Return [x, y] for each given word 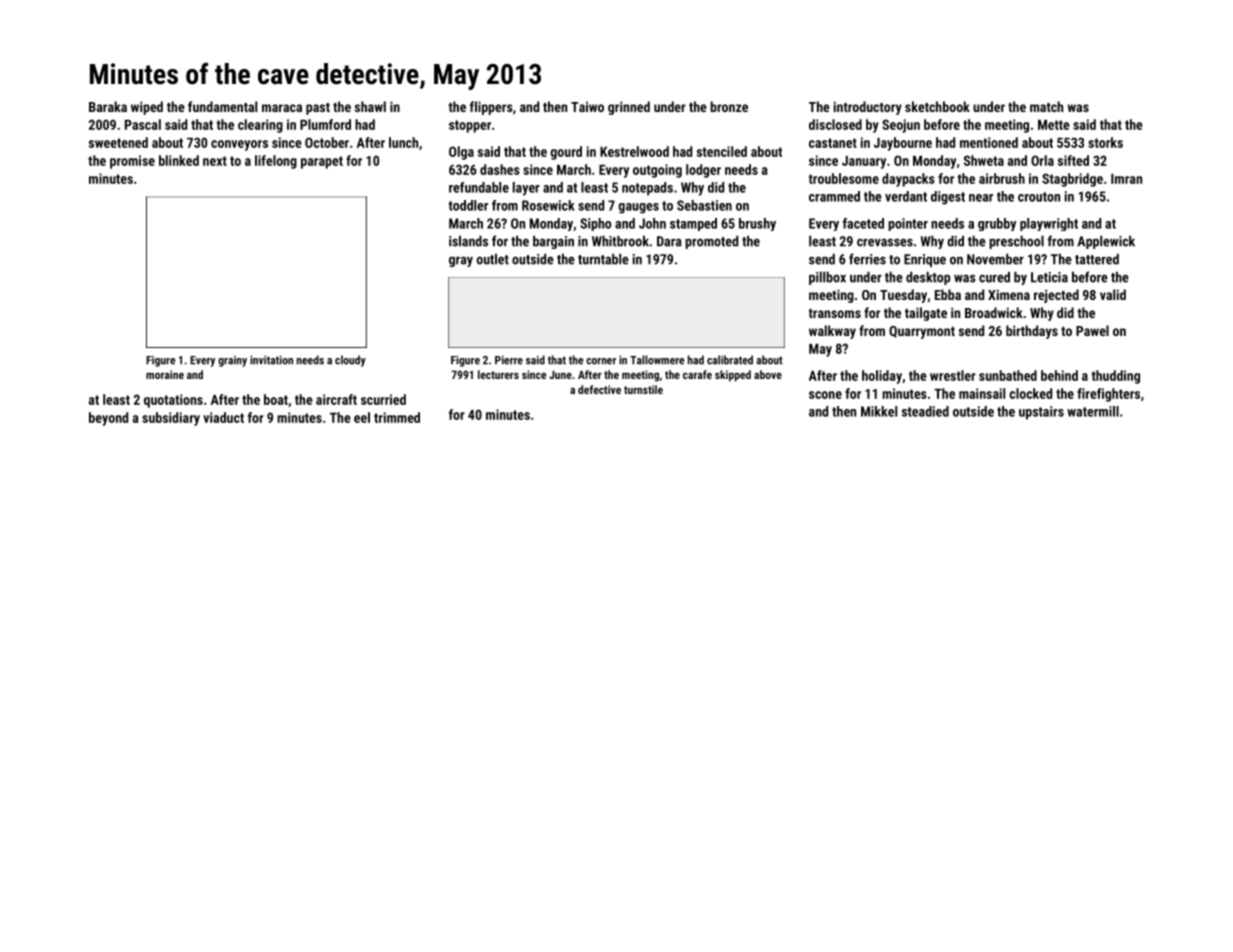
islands [468, 241]
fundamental [222, 106]
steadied [925, 411]
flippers [491, 108]
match [1046, 106]
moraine [165, 374]
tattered [1097, 259]
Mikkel [879, 411]
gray [461, 261]
